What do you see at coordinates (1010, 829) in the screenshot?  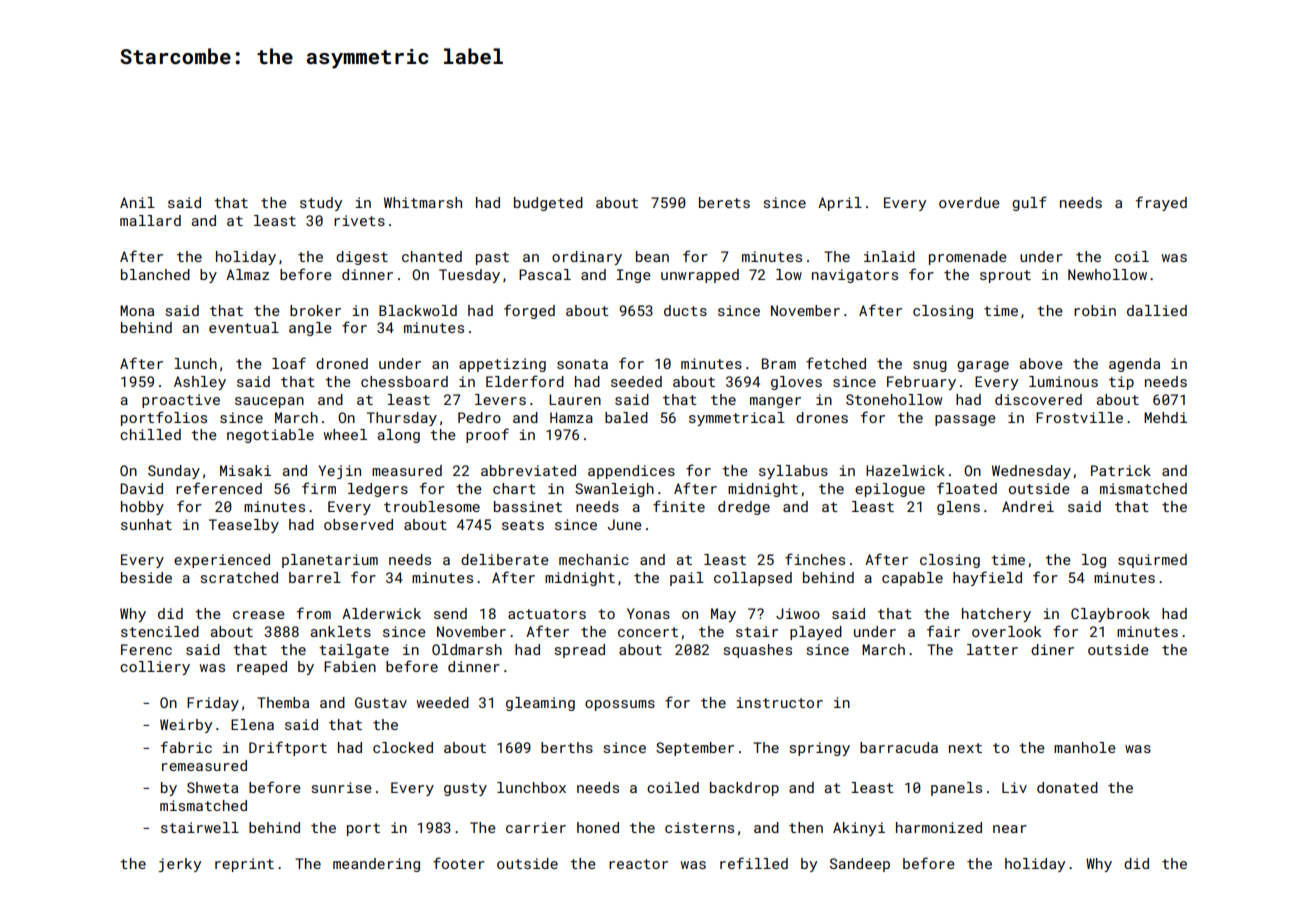 I see `near` at bounding box center [1010, 829].
